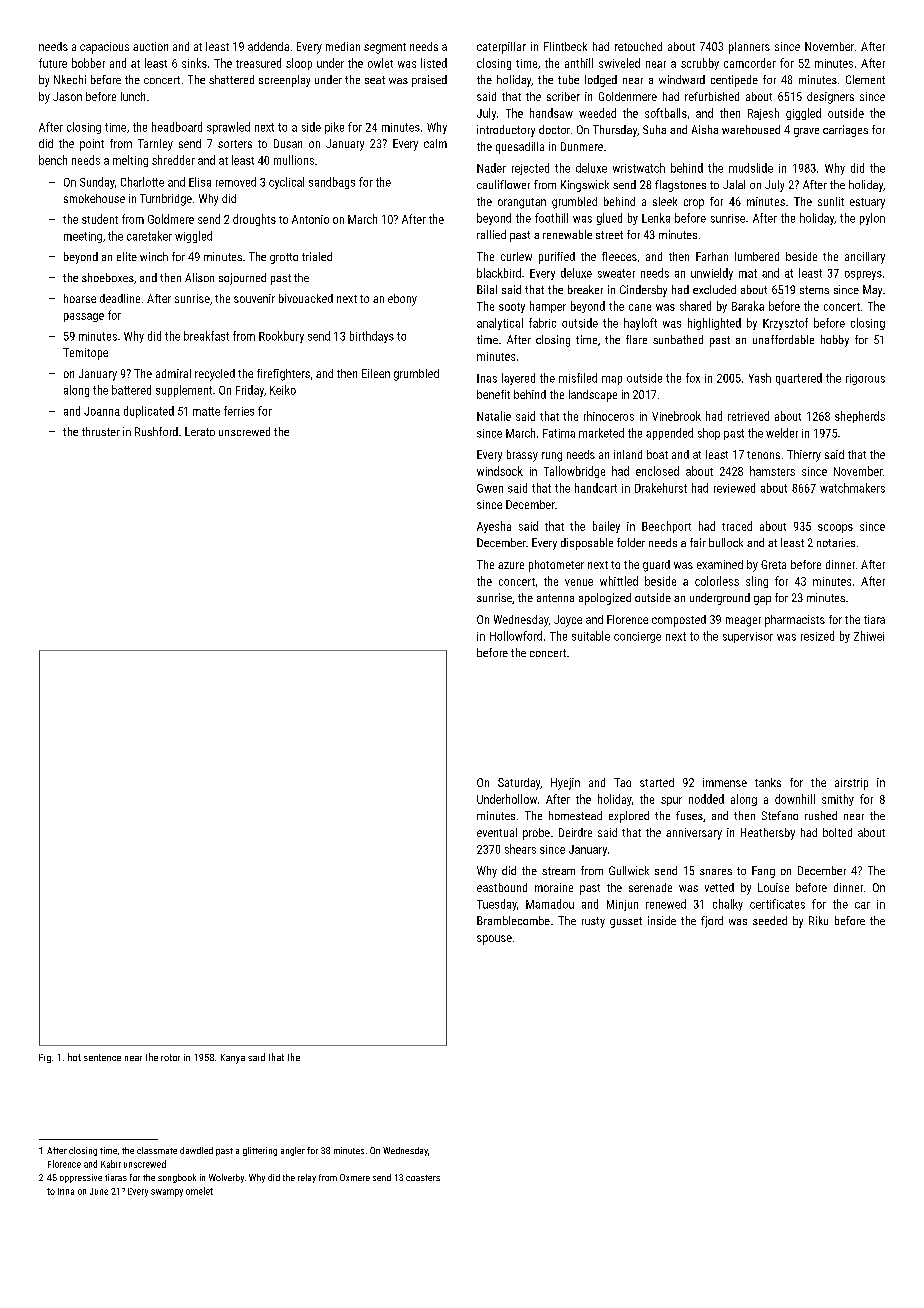 This screenshot has width=924, height=1308. Describe the element at coordinates (865, 379) in the screenshot. I see `rigorous` at that location.
